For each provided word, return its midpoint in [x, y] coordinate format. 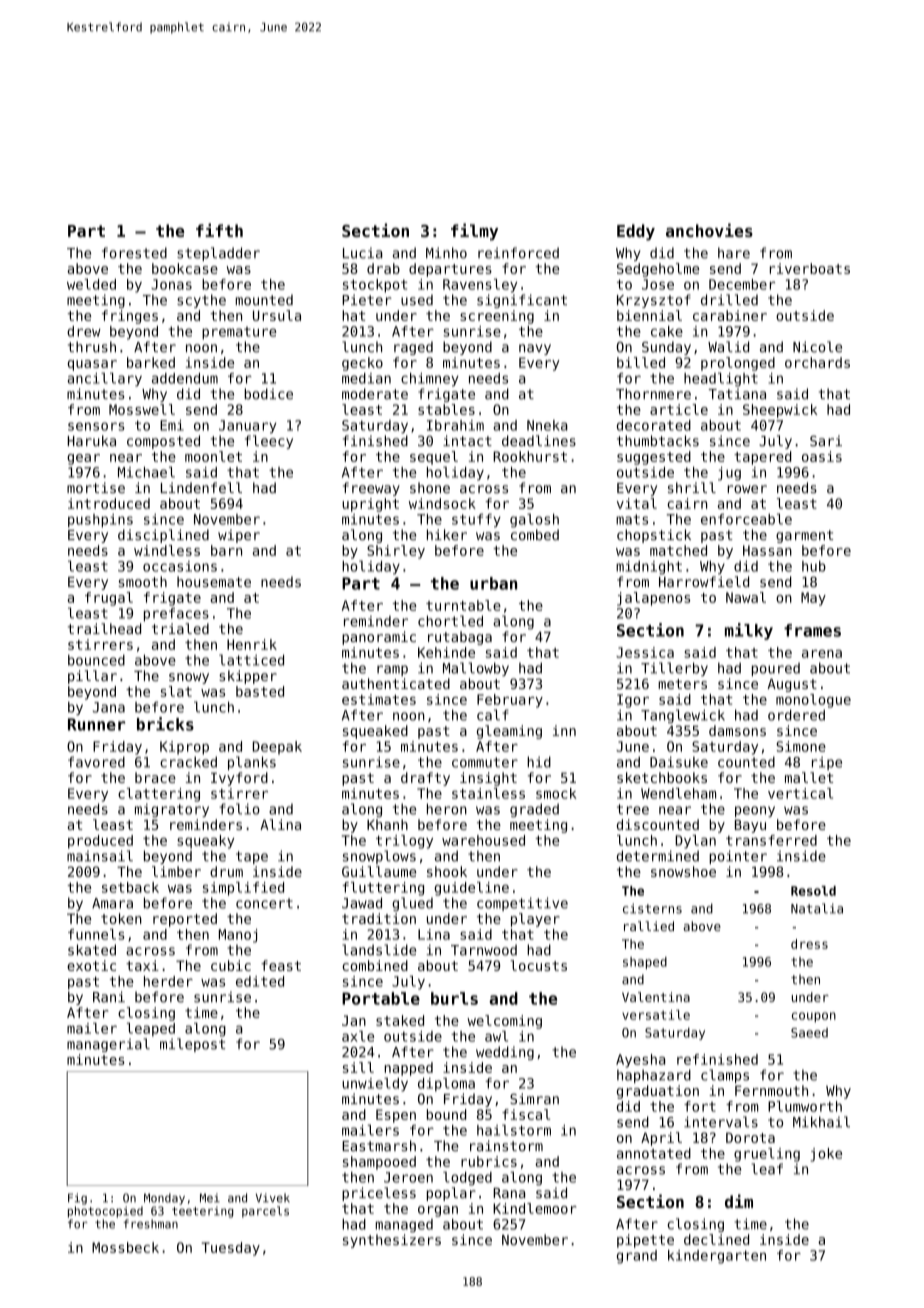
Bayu [750, 826]
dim [739, 1201]
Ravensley [480, 286]
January [247, 427]
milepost [192, 1045]
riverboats [810, 268]
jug [729, 474]
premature [239, 333]
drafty [425, 779]
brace [155, 777]
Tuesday [231, 1249]
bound [446, 1114]
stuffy [476, 521]
